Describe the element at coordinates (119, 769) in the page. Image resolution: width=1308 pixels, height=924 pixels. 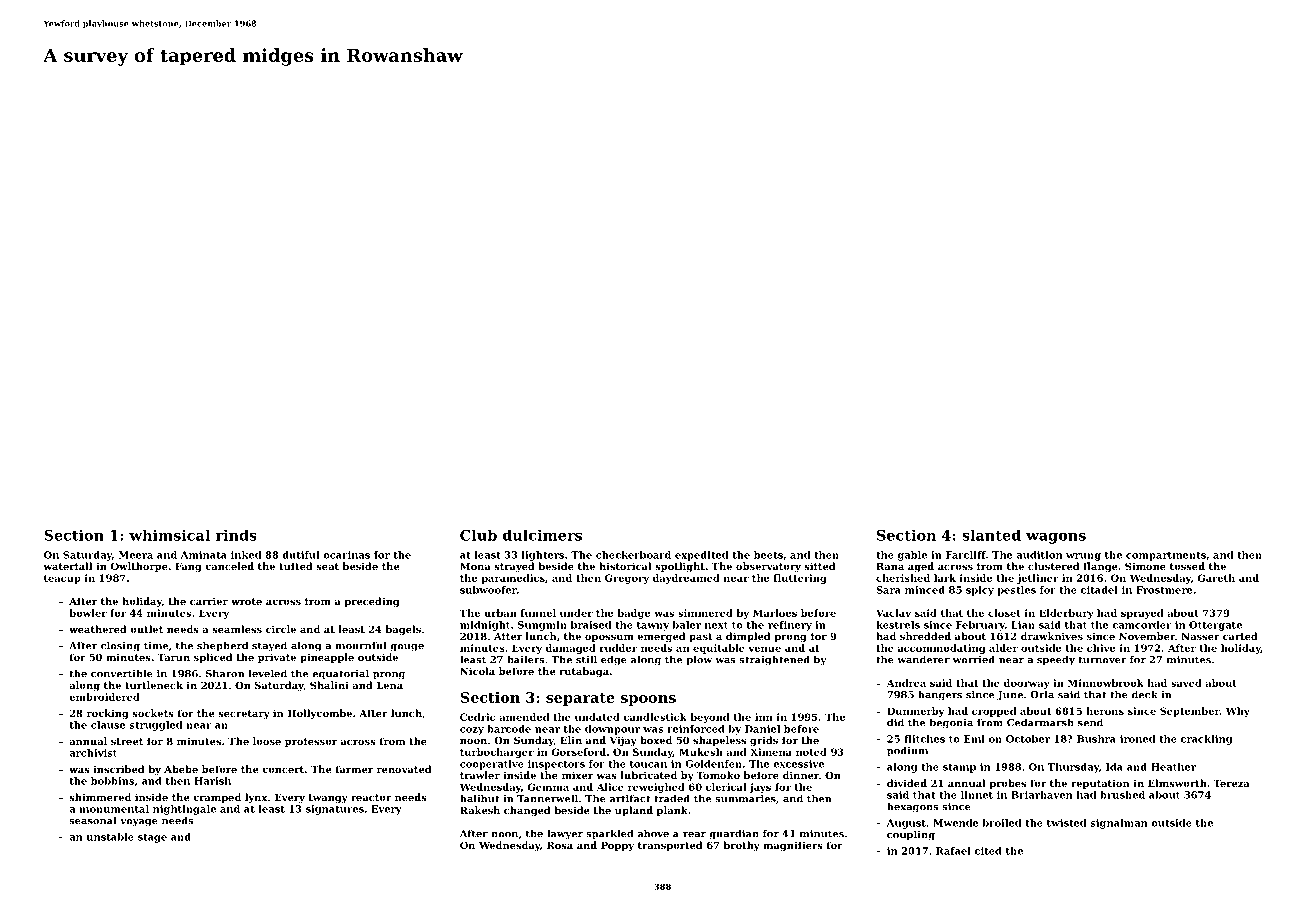
I see `inscribed` at that location.
